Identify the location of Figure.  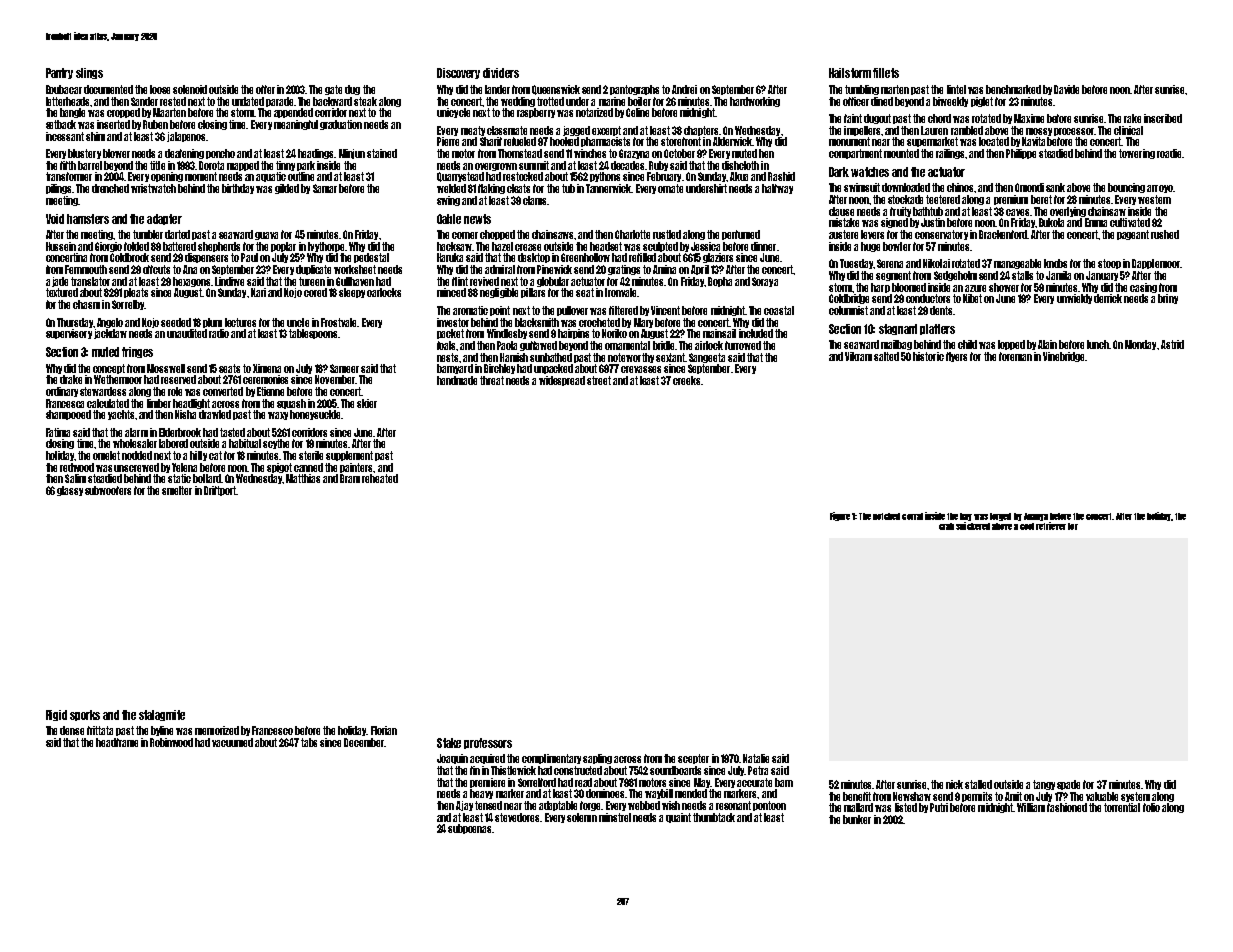
(840, 516).
